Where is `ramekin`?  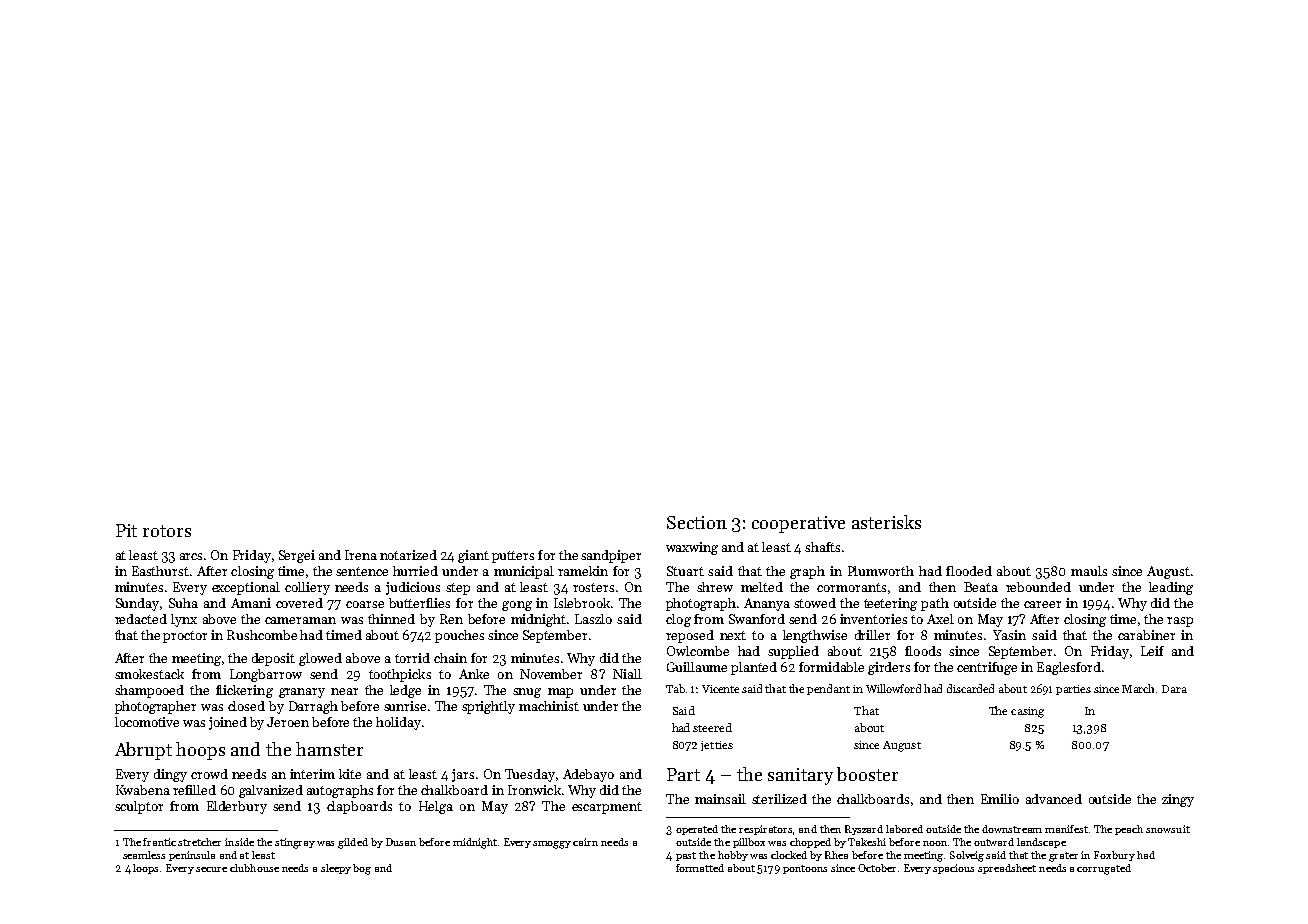
ramekin is located at coordinates (583, 571).
